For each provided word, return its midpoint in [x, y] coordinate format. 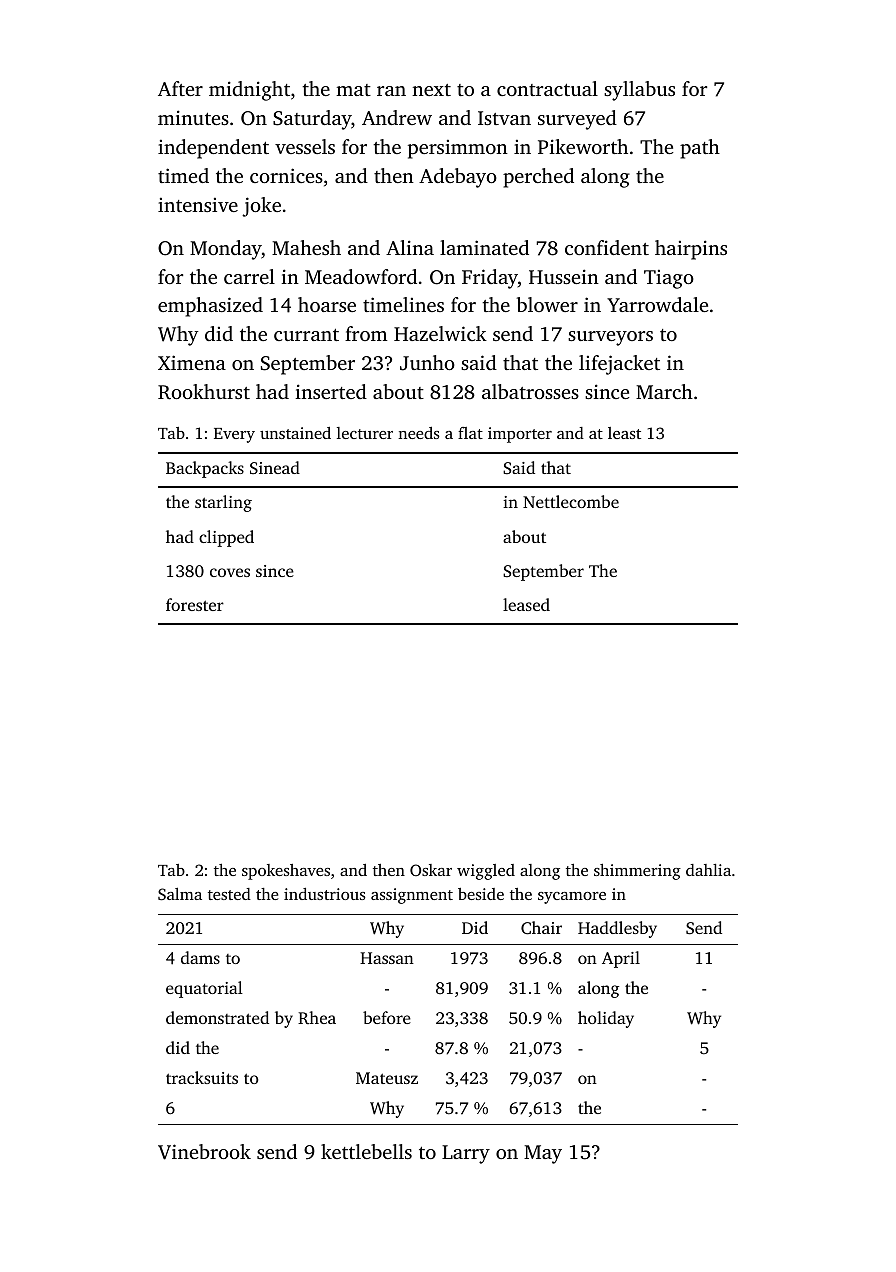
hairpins [691, 250]
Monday [226, 250]
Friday [490, 279]
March [664, 391]
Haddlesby [617, 929]
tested [229, 894]
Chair [541, 928]
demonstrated [217, 1017]
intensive [198, 205]
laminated [484, 247]
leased [526, 604]
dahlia [708, 870]
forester [195, 604]
